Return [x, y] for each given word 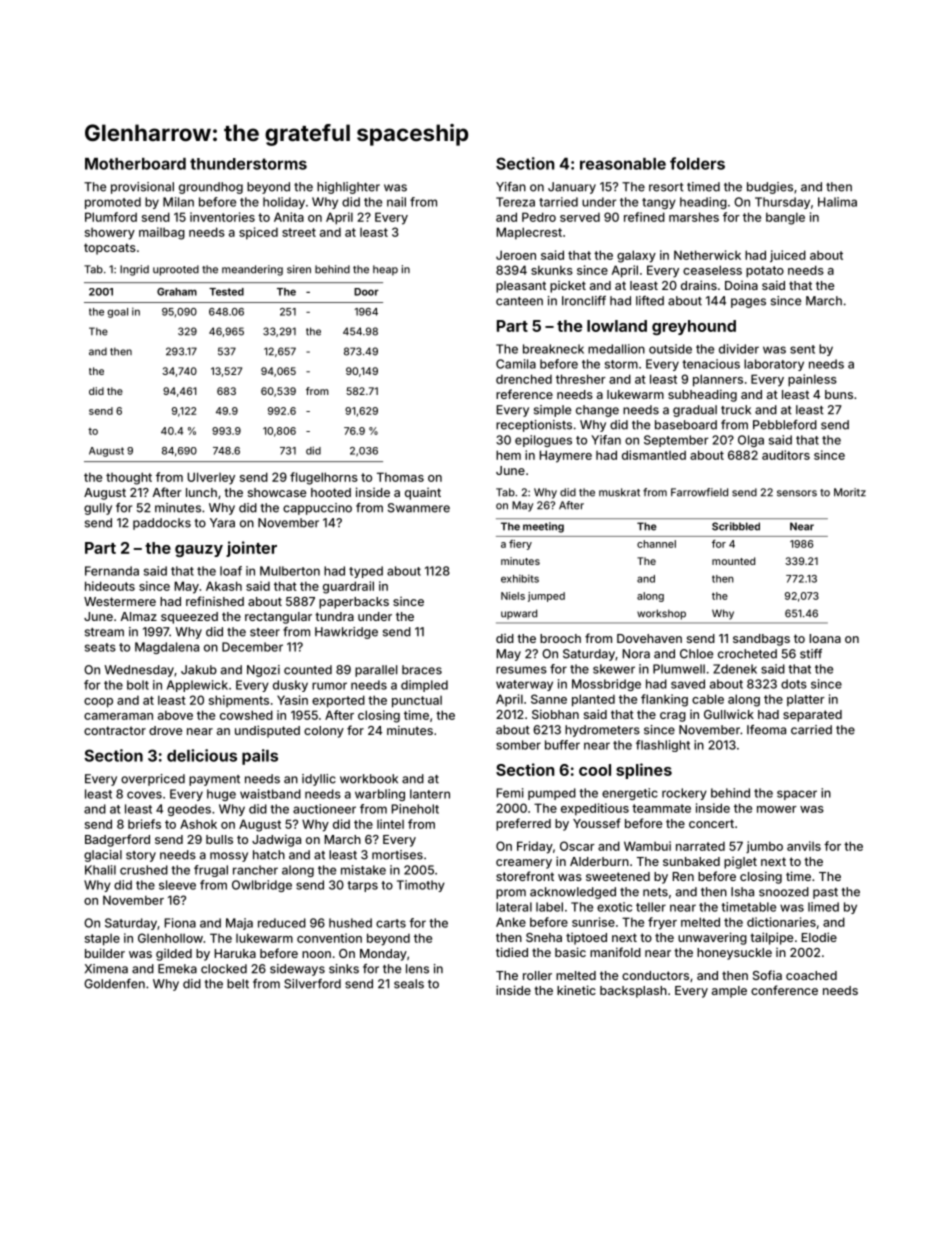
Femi [509, 793]
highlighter [348, 188]
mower [777, 809]
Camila [516, 364]
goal [117, 313]
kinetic [576, 990]
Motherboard [135, 164]
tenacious [711, 364]
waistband [270, 794]
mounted [733, 561]
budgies [770, 188]
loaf [231, 571]
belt [238, 984]
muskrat [619, 492]
